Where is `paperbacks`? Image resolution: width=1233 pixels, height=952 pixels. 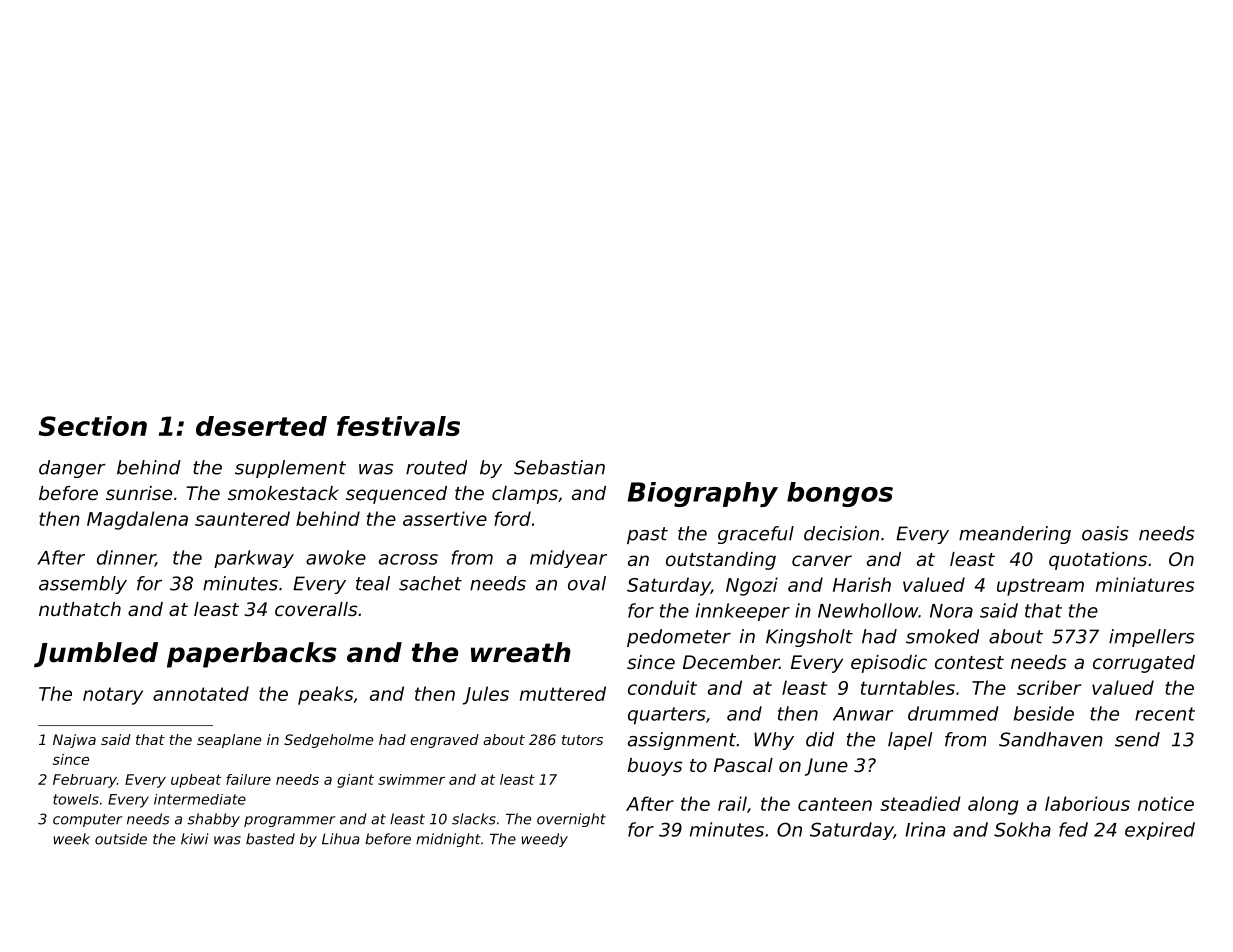 paperbacks is located at coordinates (252, 655).
